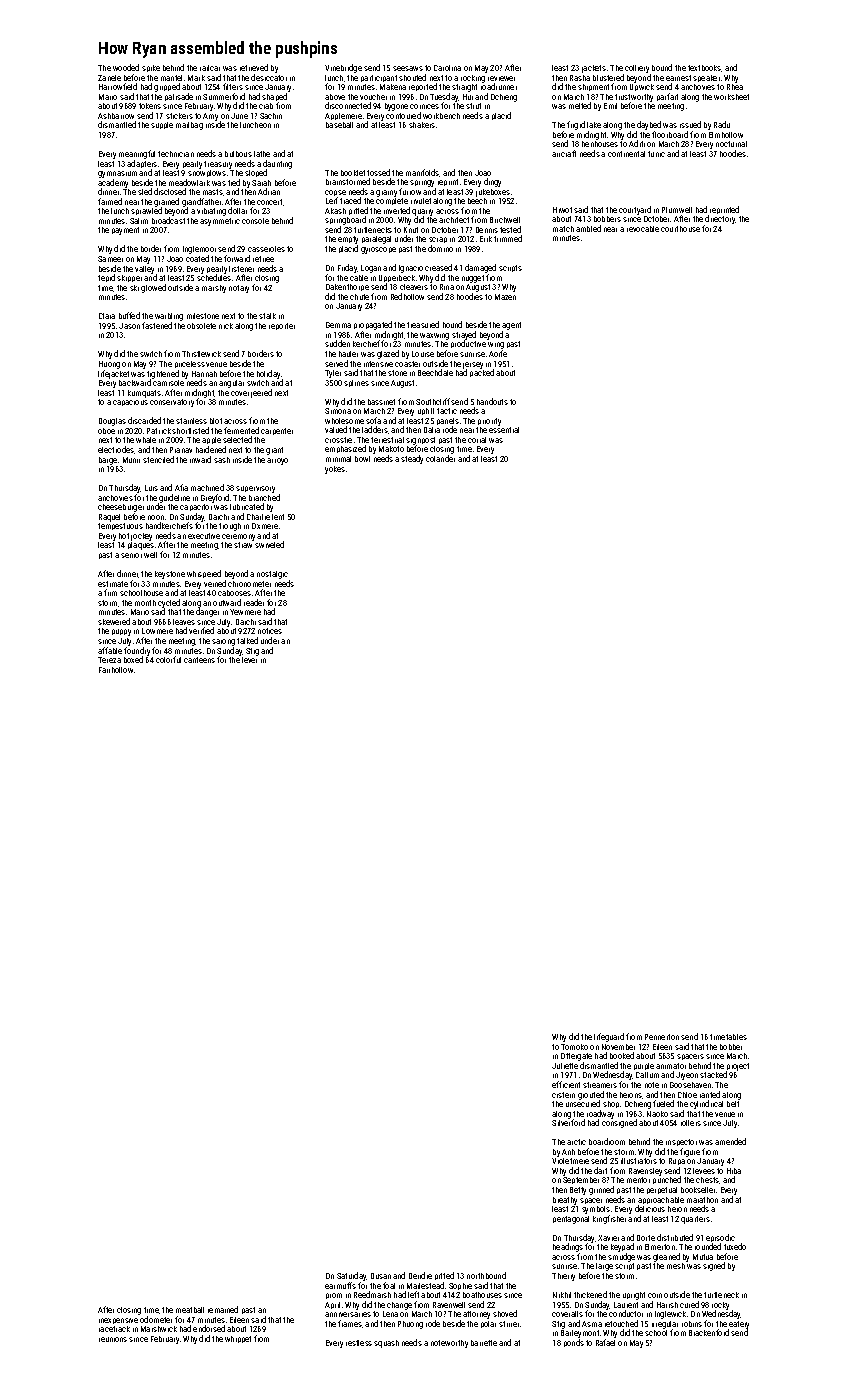  What do you see at coordinates (705, 68) in the document?
I see `textbooks` at bounding box center [705, 68].
